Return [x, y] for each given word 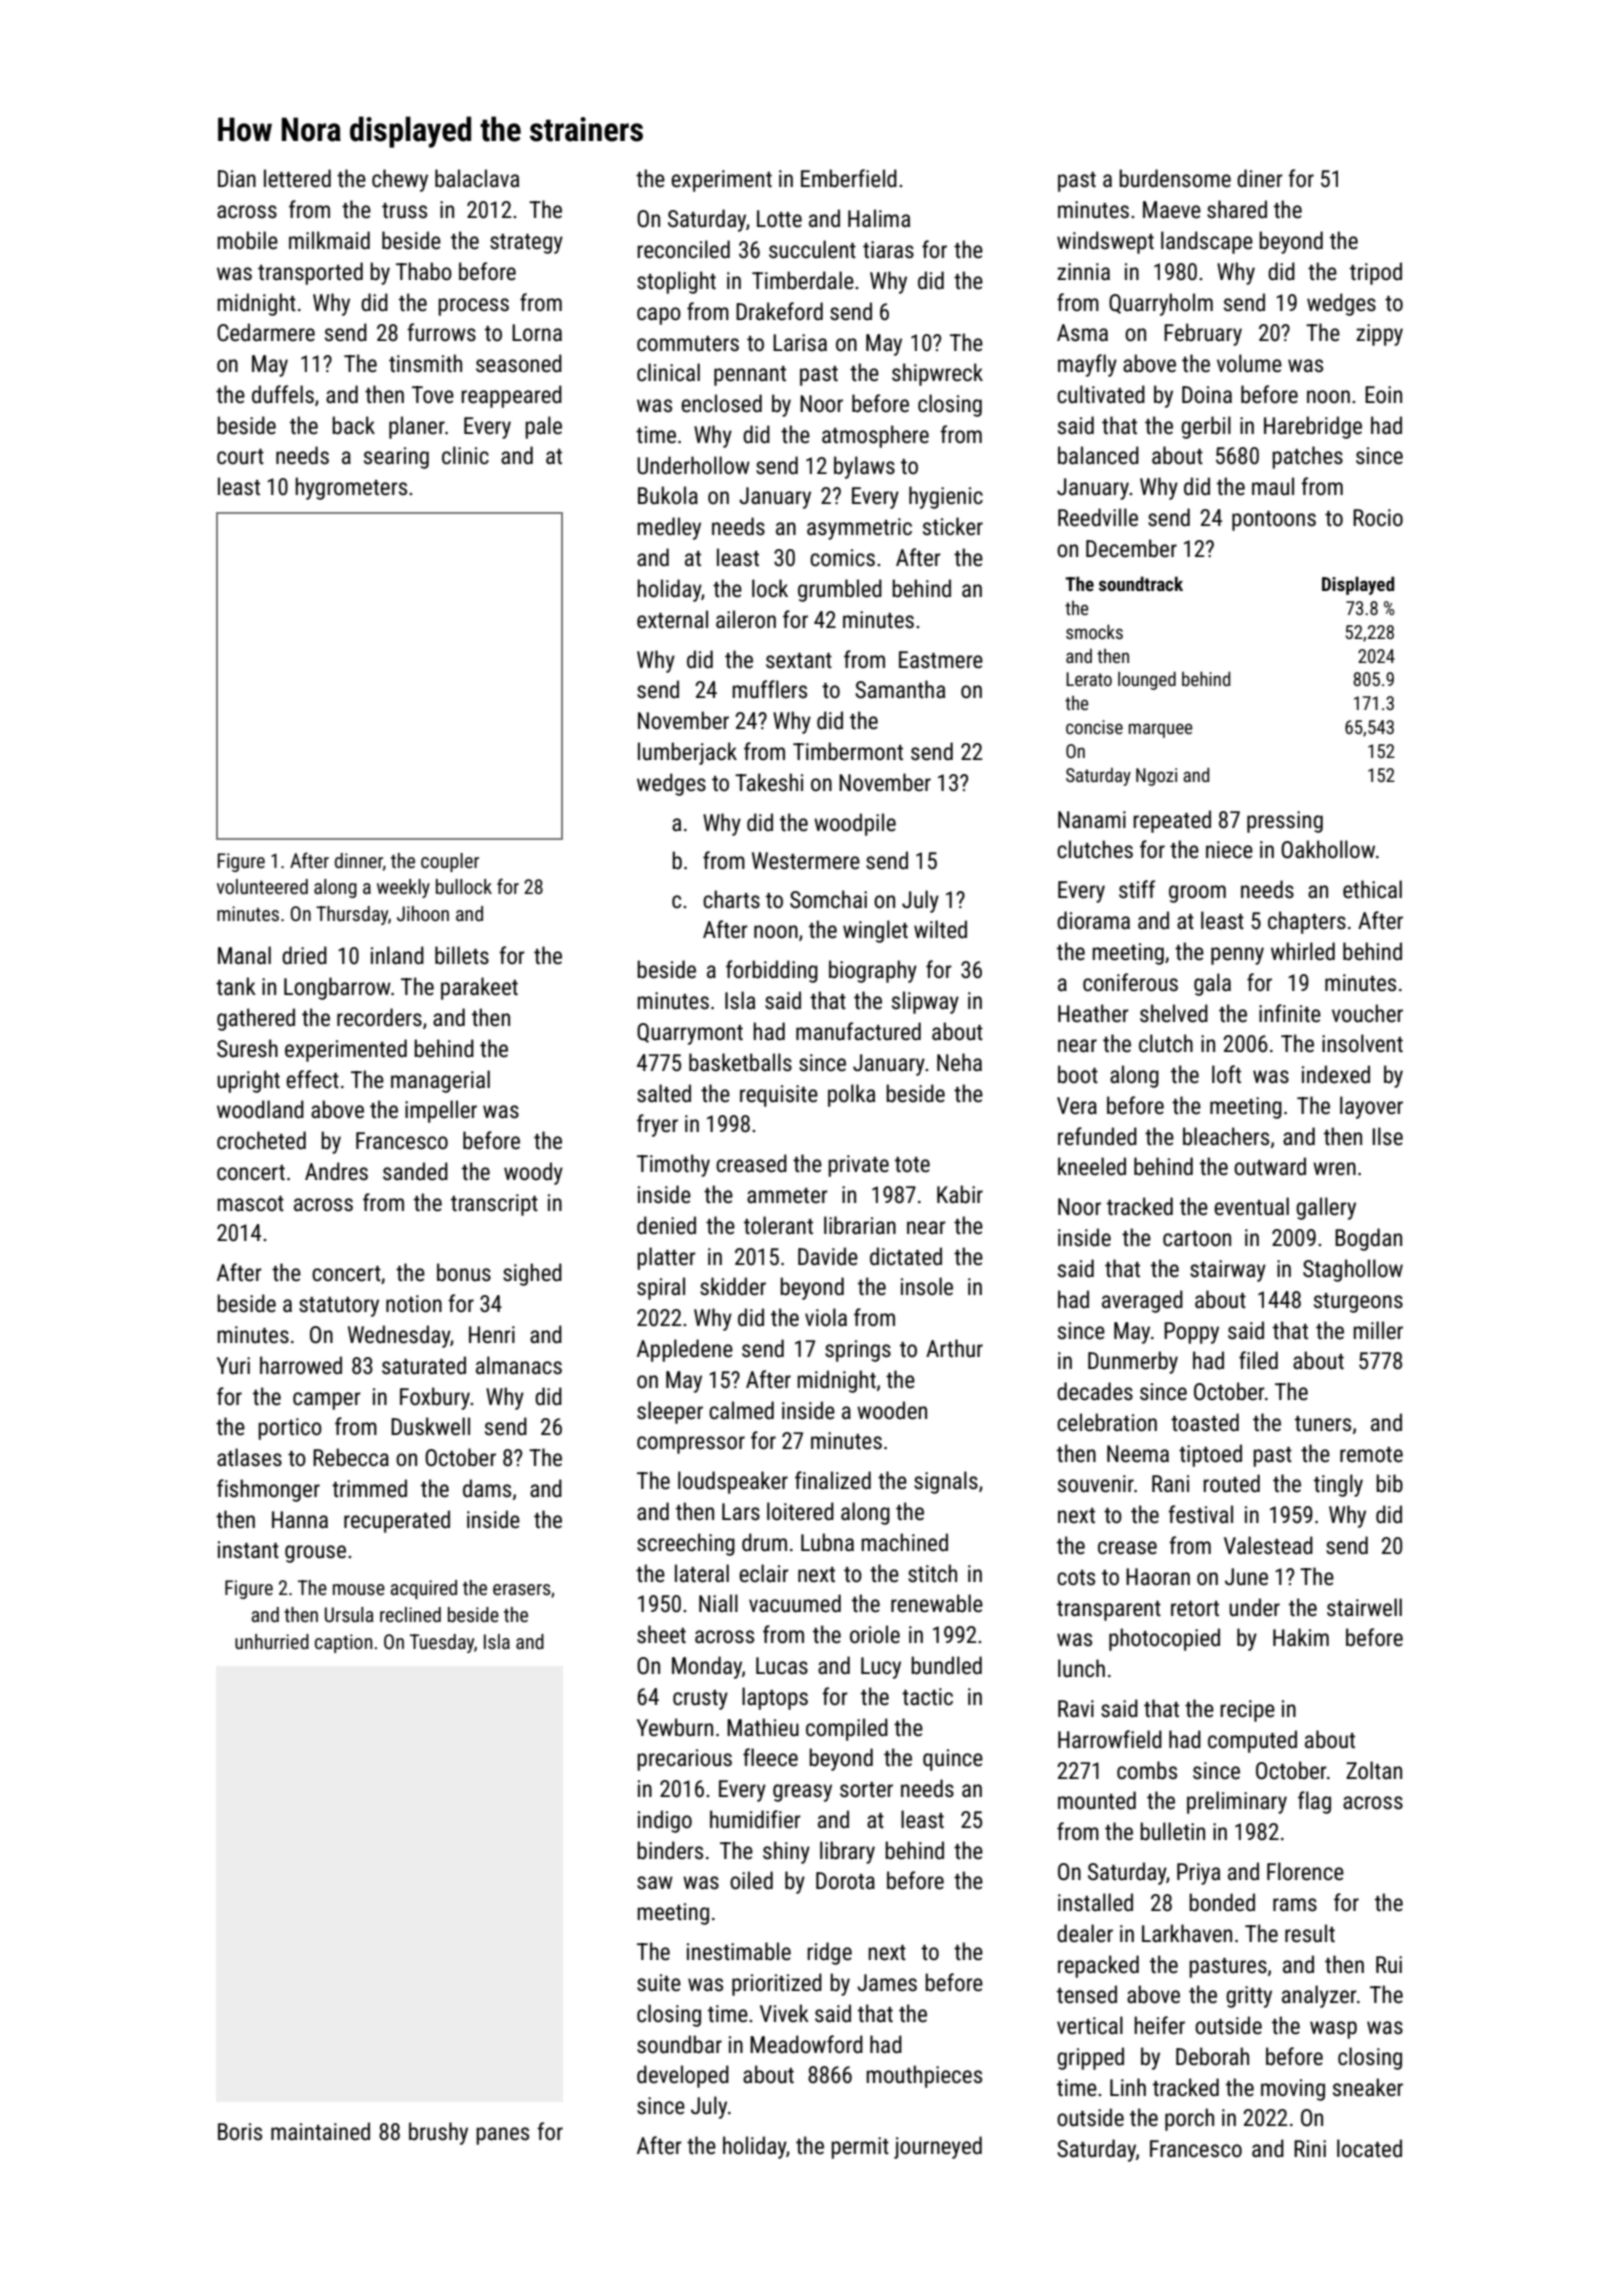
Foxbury [435, 1398]
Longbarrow [337, 988]
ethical [1372, 889]
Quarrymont [690, 1034]
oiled [751, 1880]
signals [946, 1482]
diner [1260, 178]
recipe [1247, 1711]
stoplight [676, 282]
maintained [320, 2131]
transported [310, 273]
